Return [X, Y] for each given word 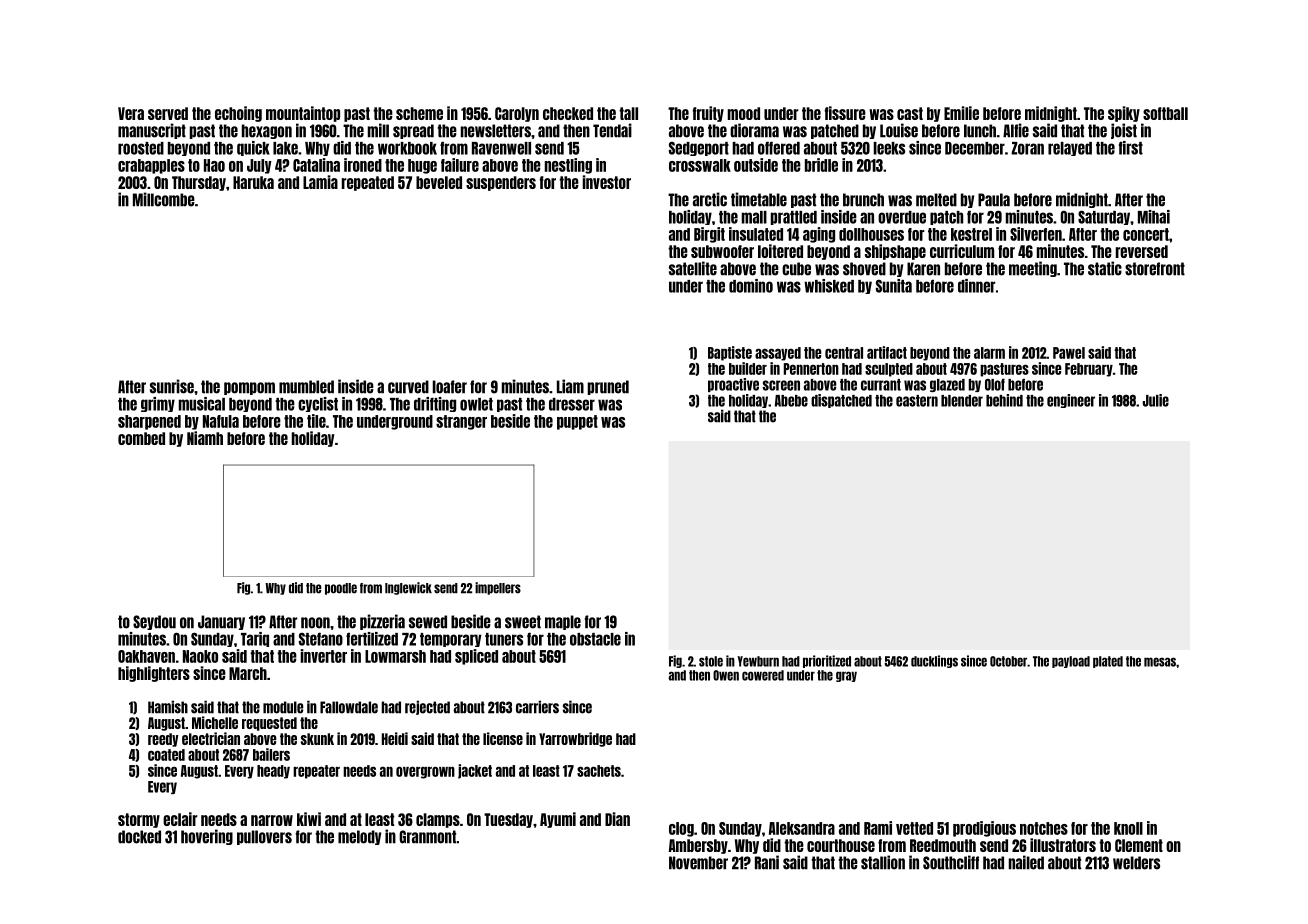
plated [1108, 662]
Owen [726, 675]
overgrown [425, 772]
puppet [577, 422]
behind [1004, 400]
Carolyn [517, 114]
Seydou [154, 622]
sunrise [172, 386]
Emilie [961, 113]
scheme [419, 113]
